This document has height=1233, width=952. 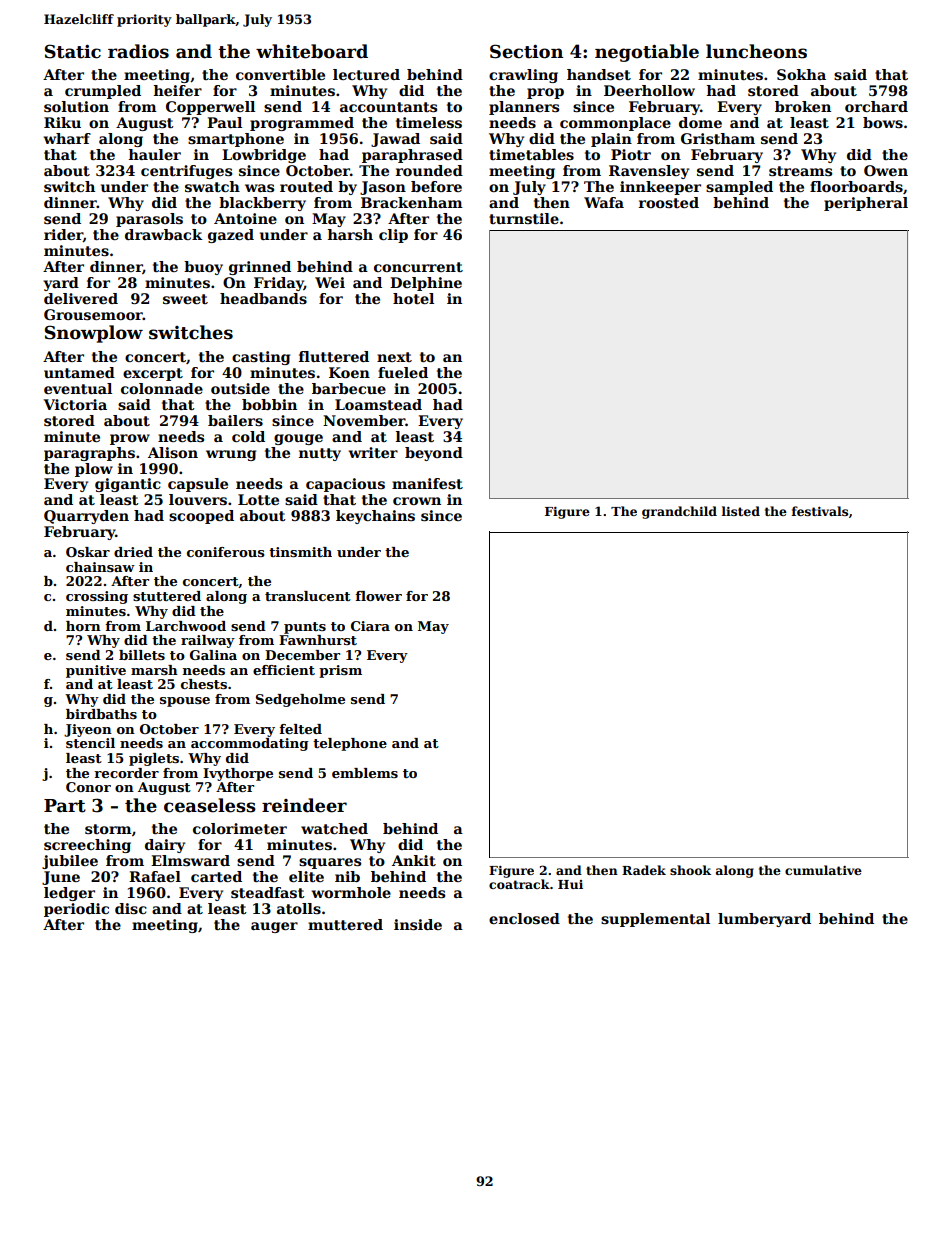 What do you see at coordinates (599, 74) in the document?
I see `handset` at bounding box center [599, 74].
